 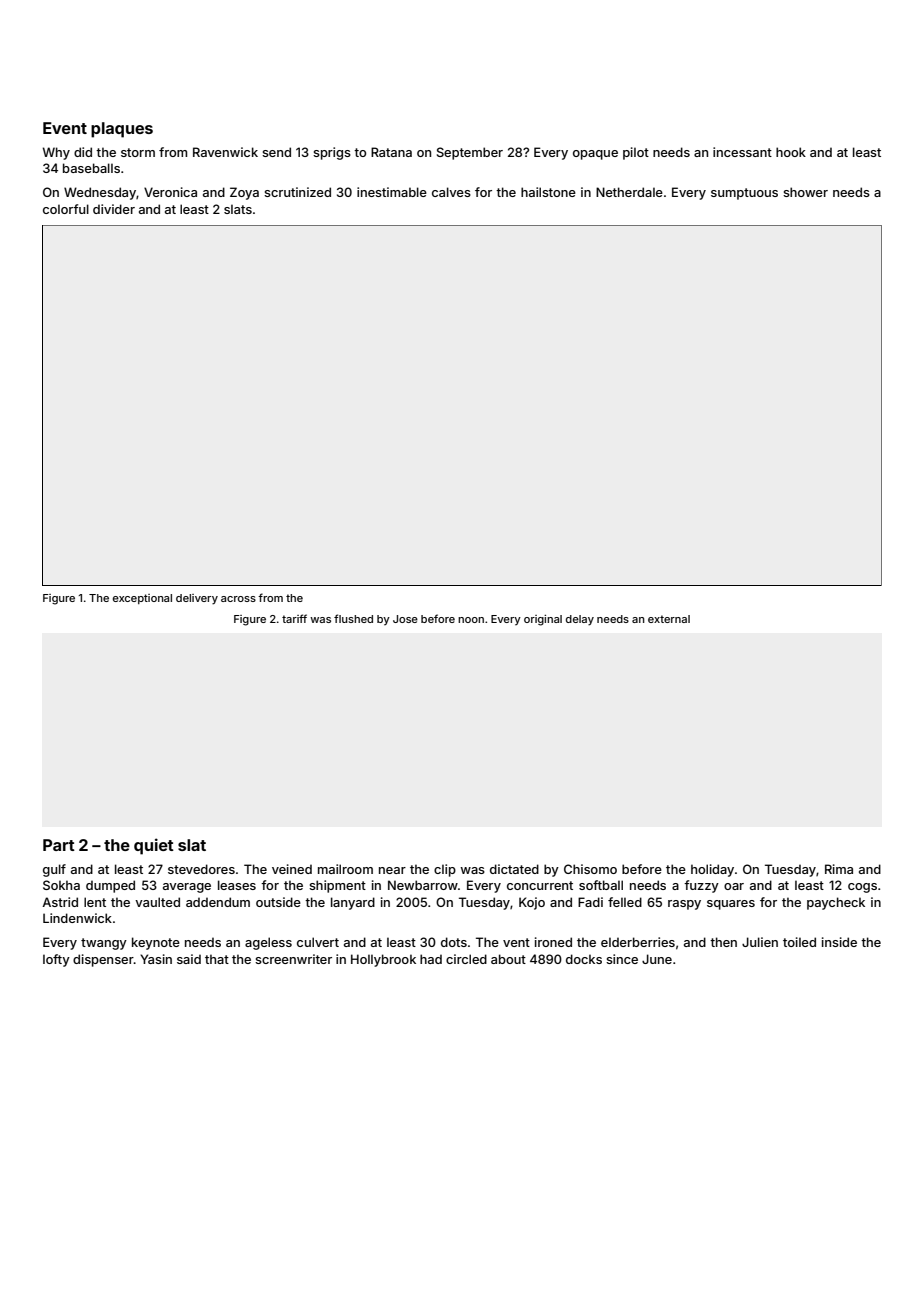 What do you see at coordinates (225, 152) in the page?
I see `Ravenwick` at bounding box center [225, 152].
